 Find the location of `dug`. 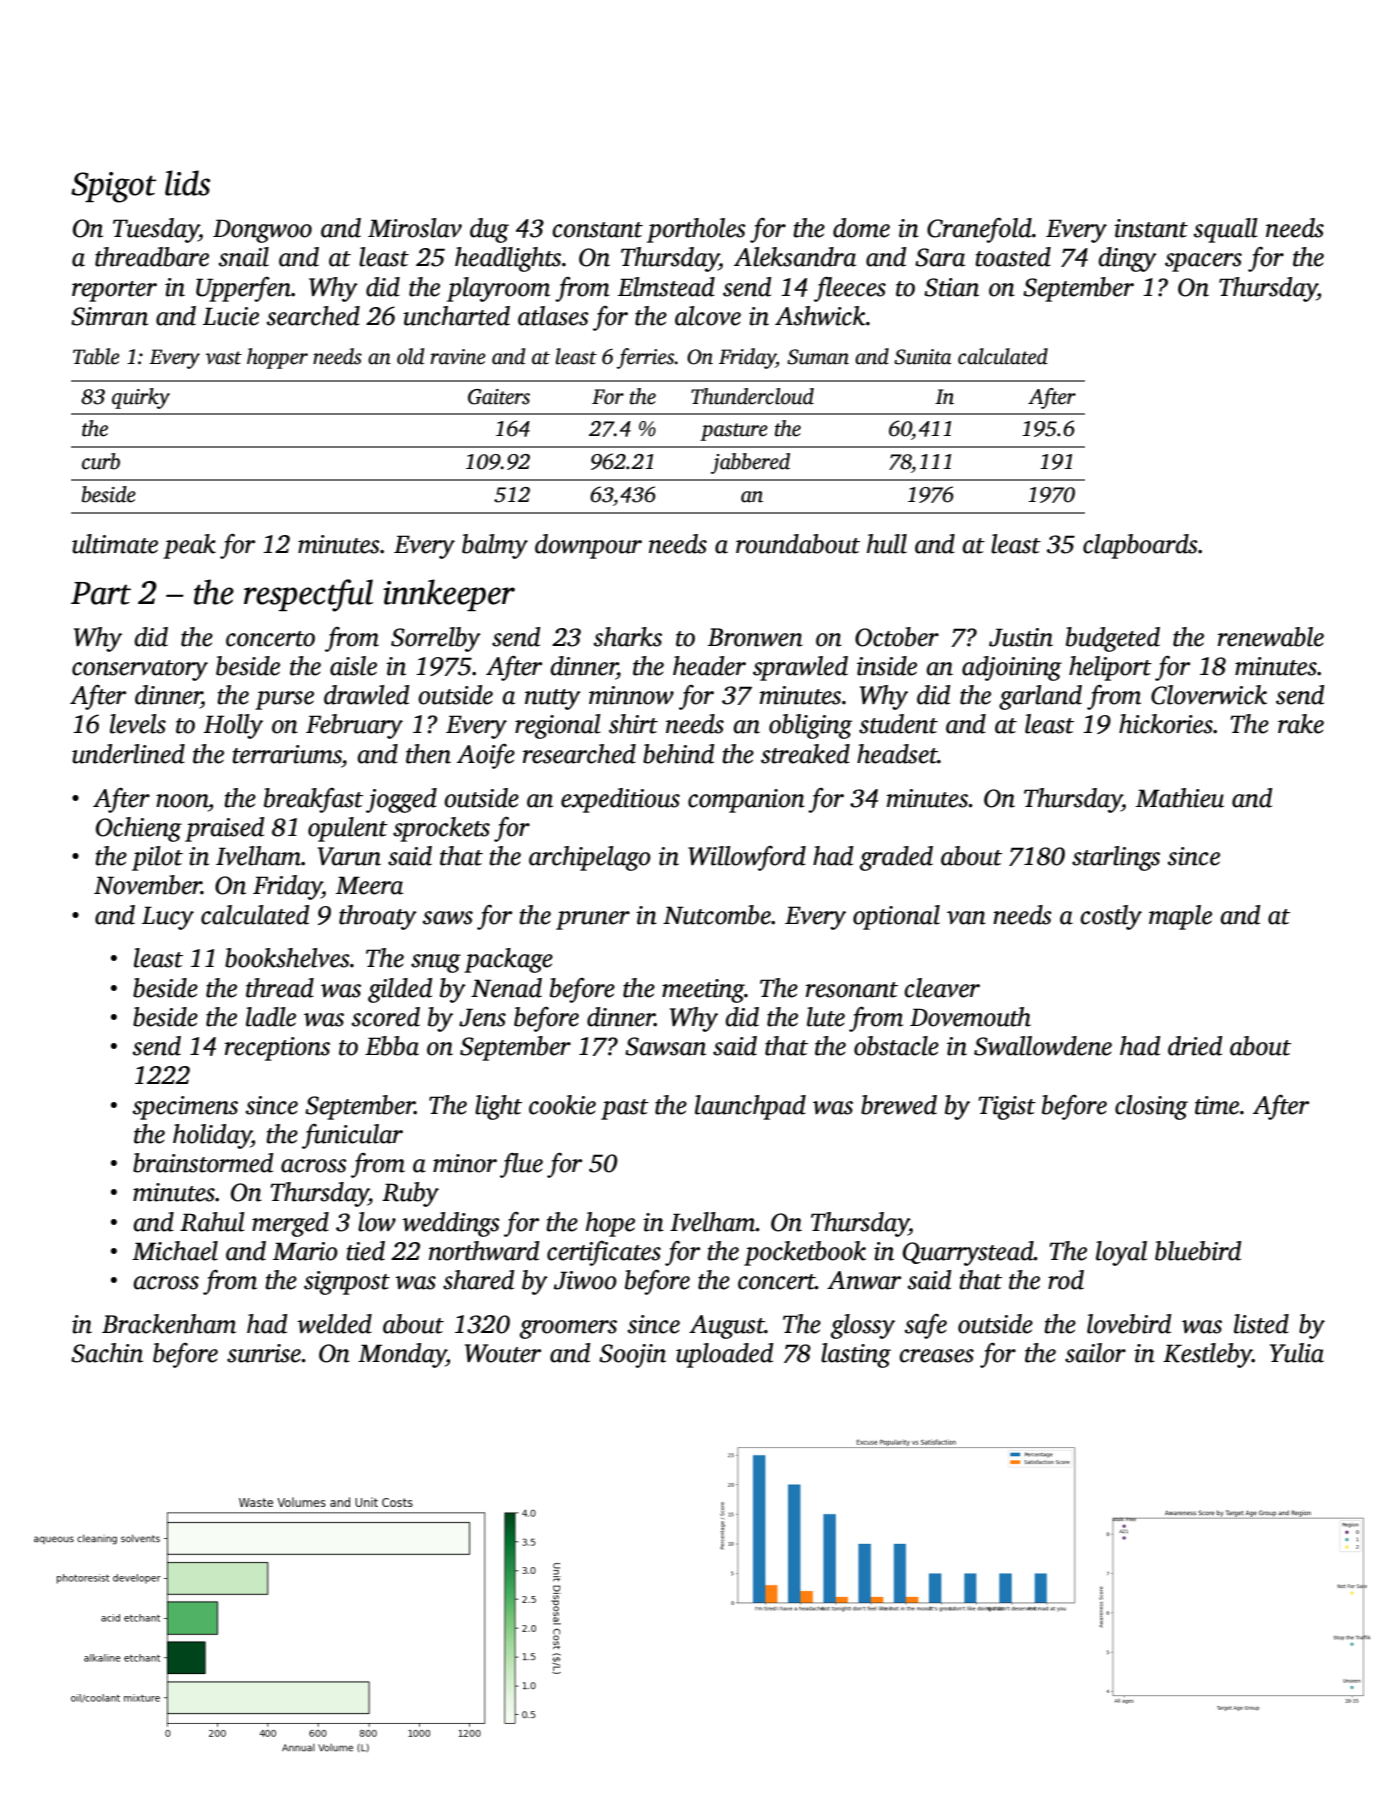

dug is located at coordinates (489, 230).
